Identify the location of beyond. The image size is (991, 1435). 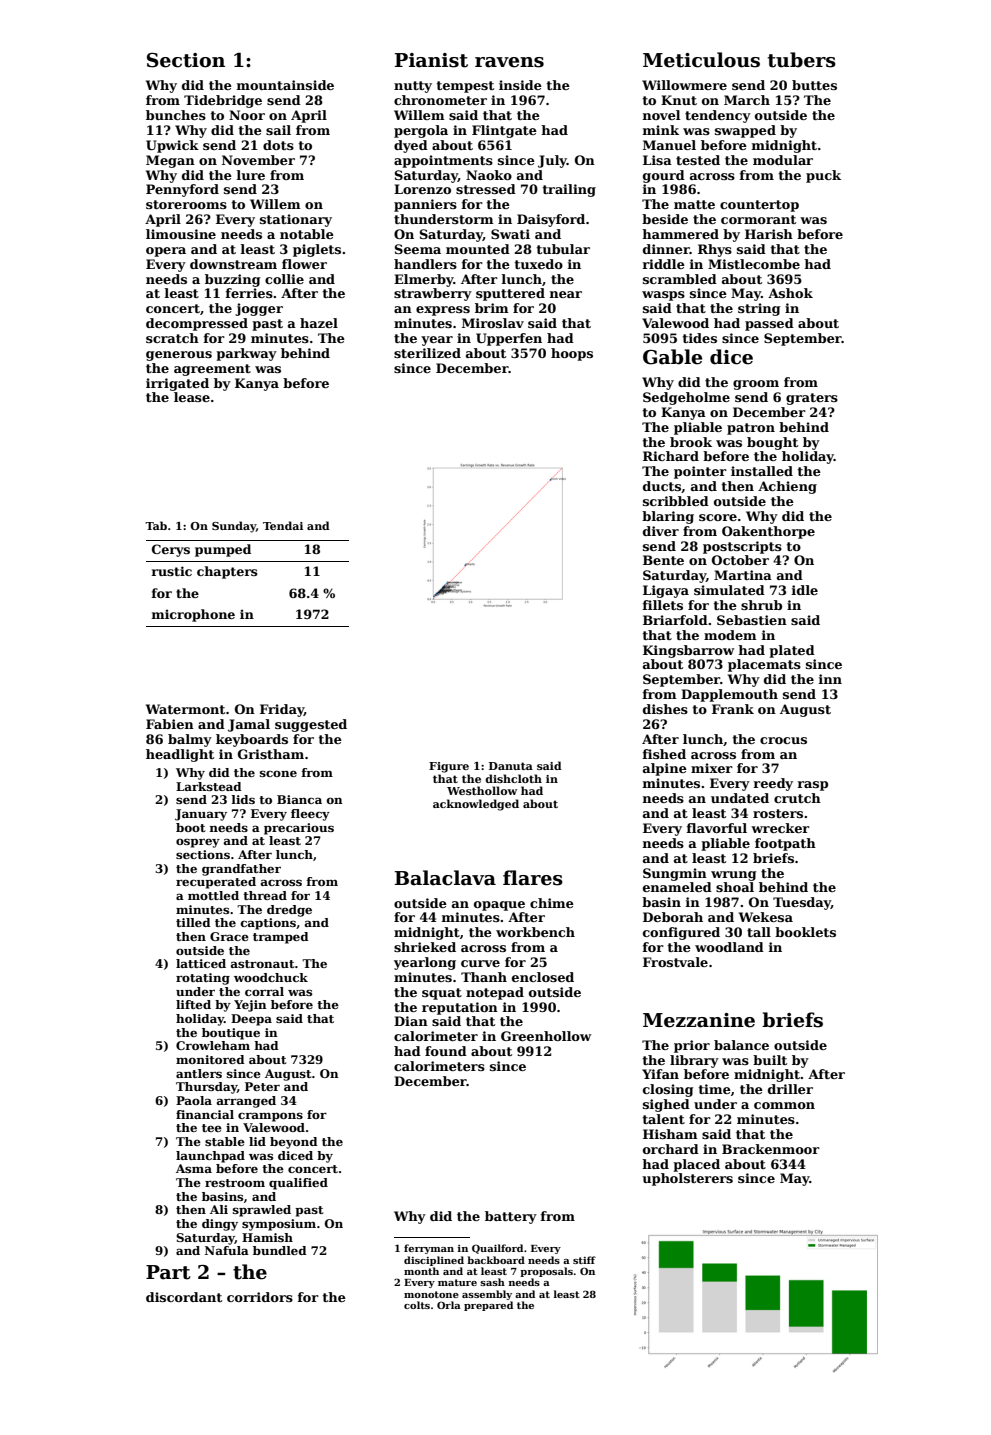
(294, 1143).
